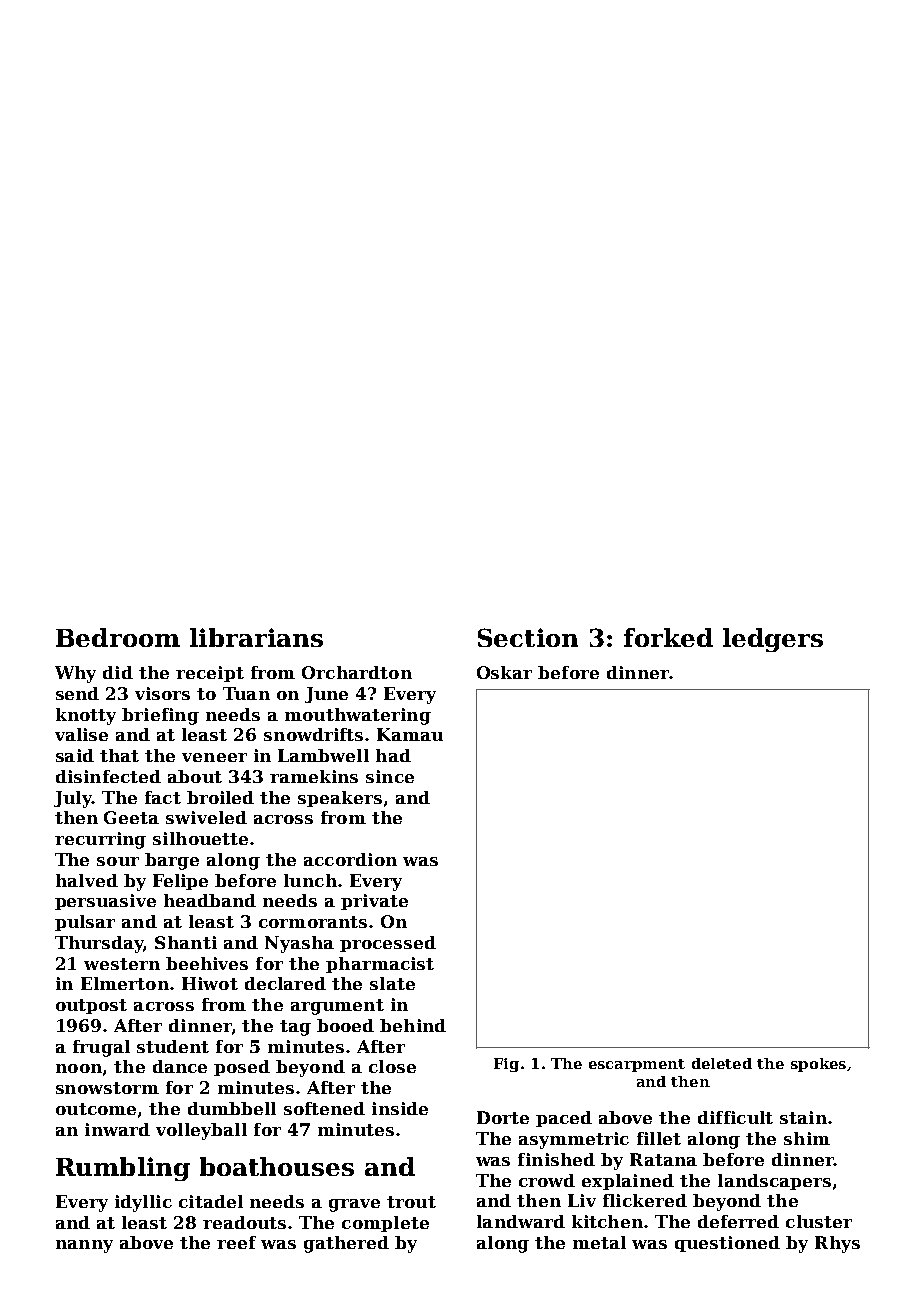 The height and width of the screenshot is (1314, 924). I want to click on escarpment, so click(637, 1065).
